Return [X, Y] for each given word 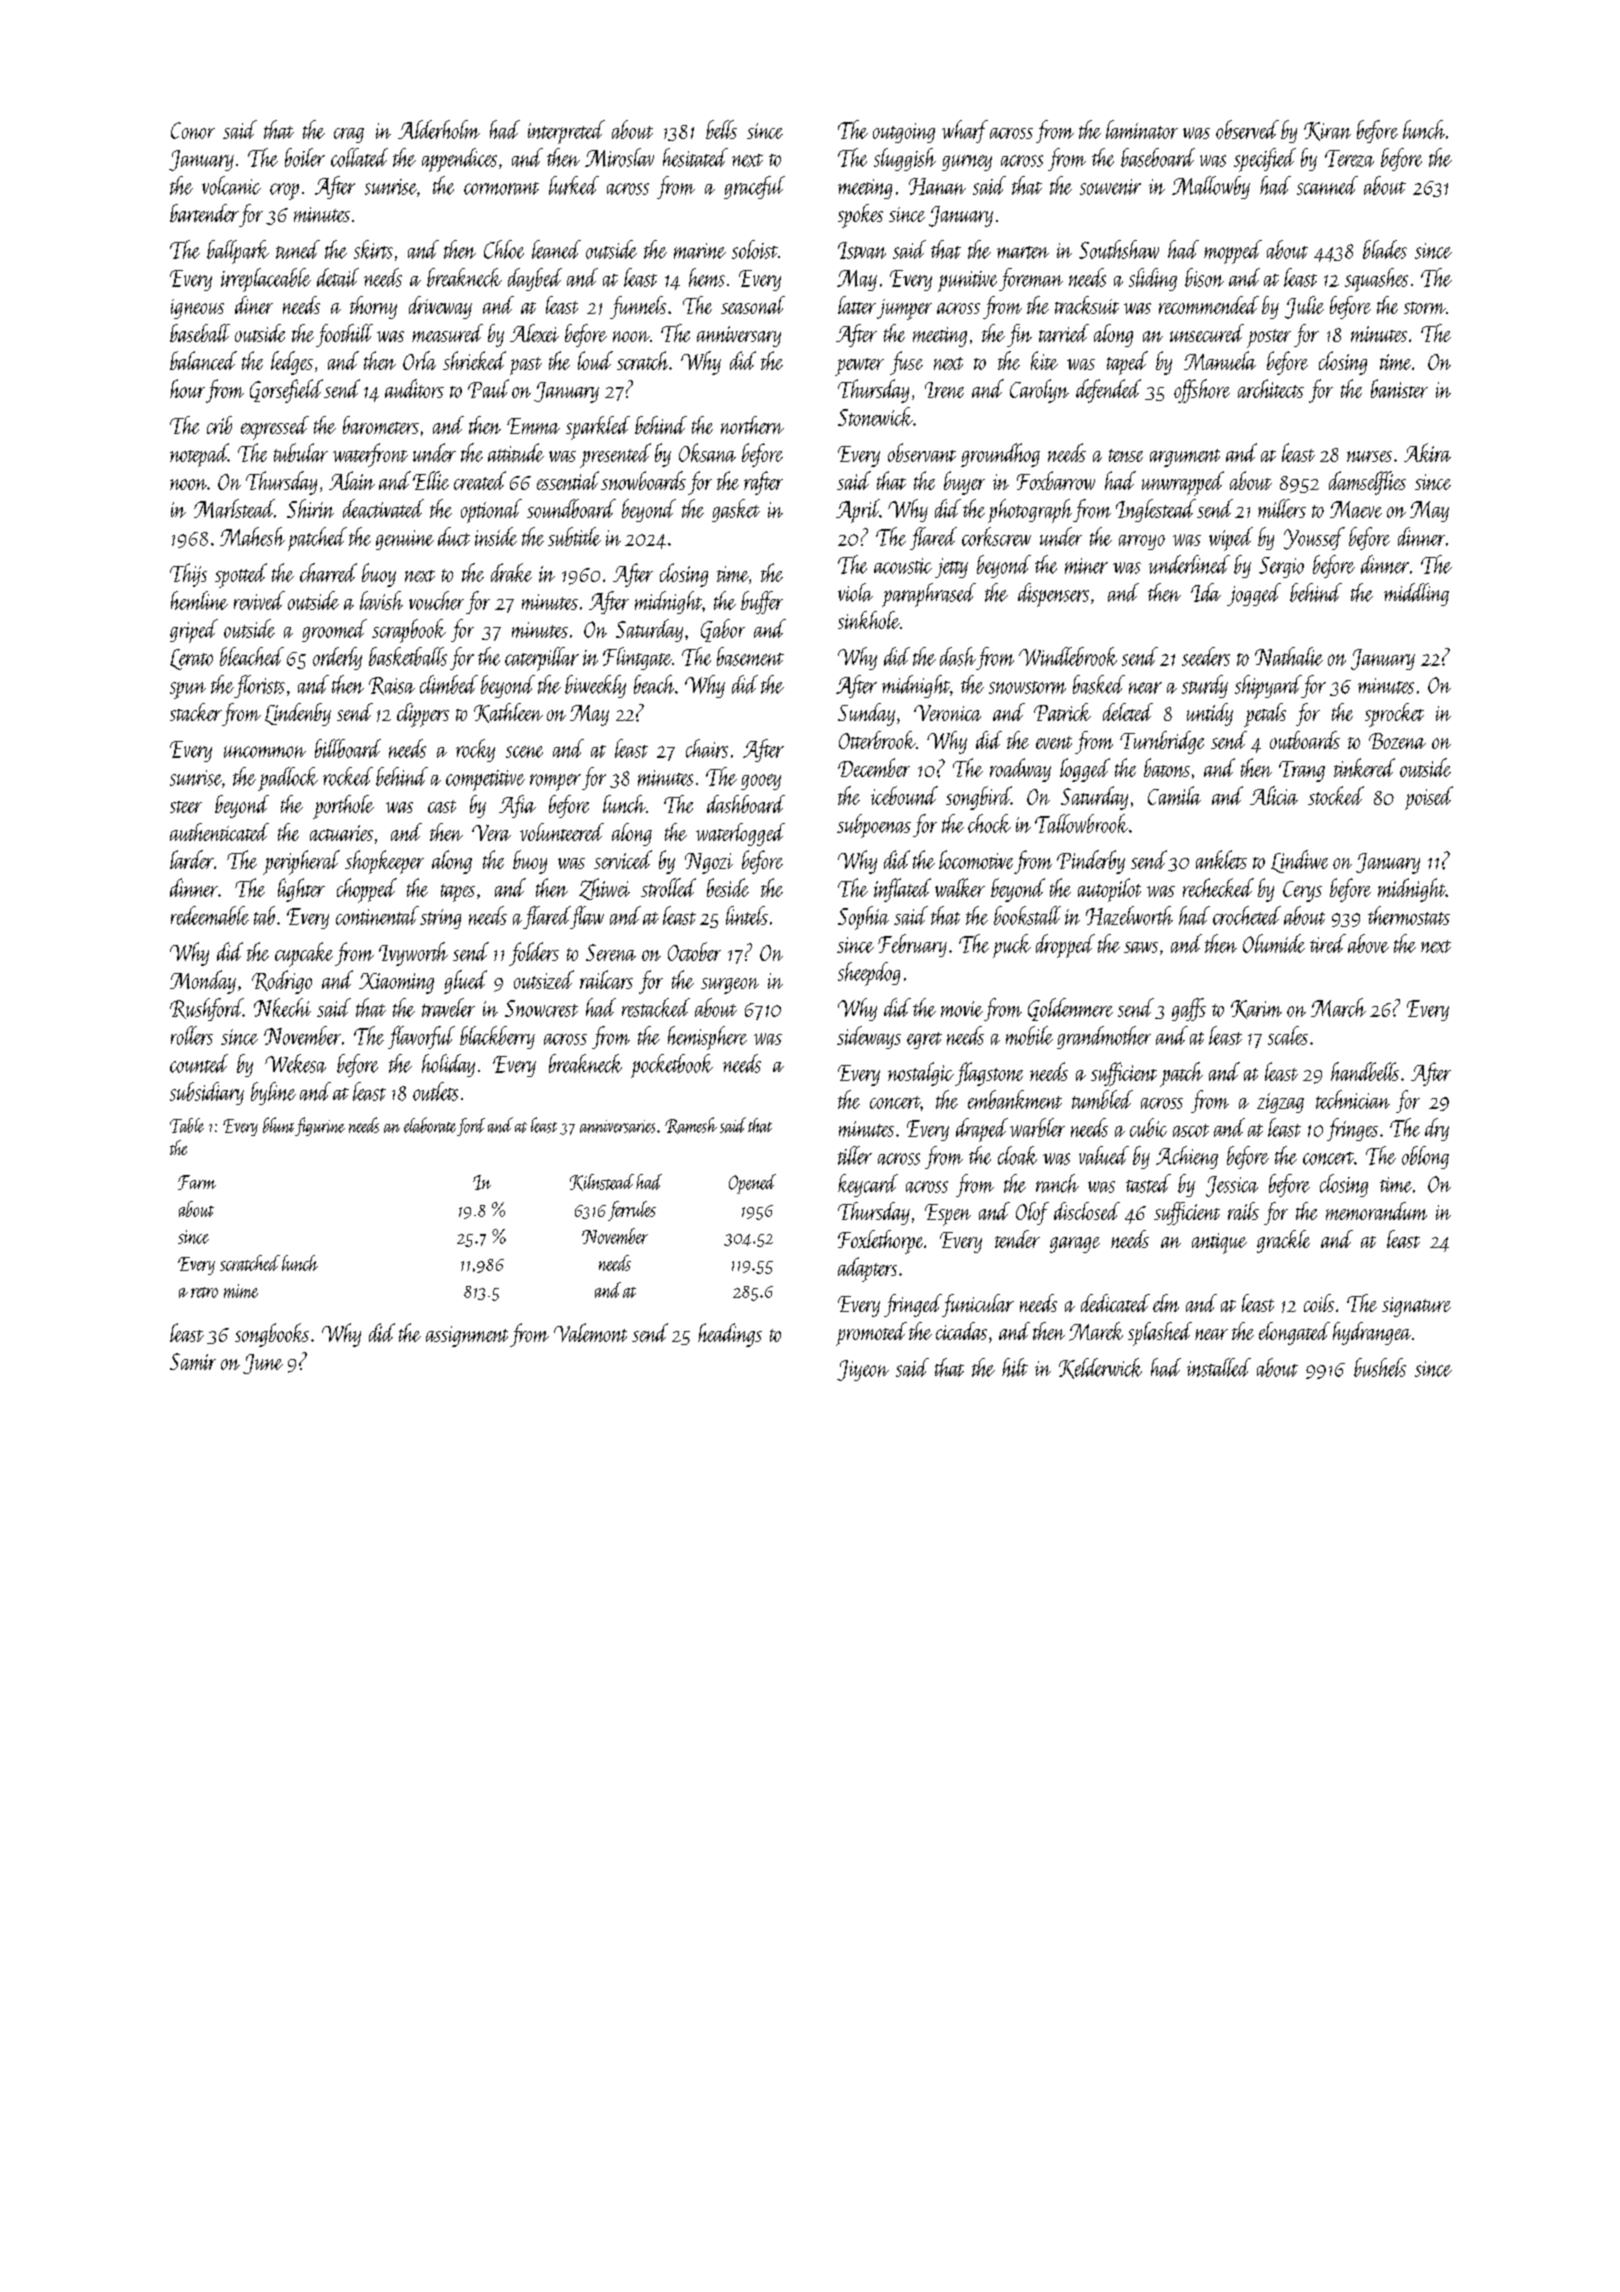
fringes [1352, 1129]
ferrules [632, 1211]
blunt [278, 1125]
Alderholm [439, 129]
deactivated [383, 508]
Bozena [1397, 741]
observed [1247, 129]
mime [241, 1291]
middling [1416, 594]
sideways [869, 1037]
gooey [761, 782]
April [857, 511]
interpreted [566, 132]
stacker [196, 712]
